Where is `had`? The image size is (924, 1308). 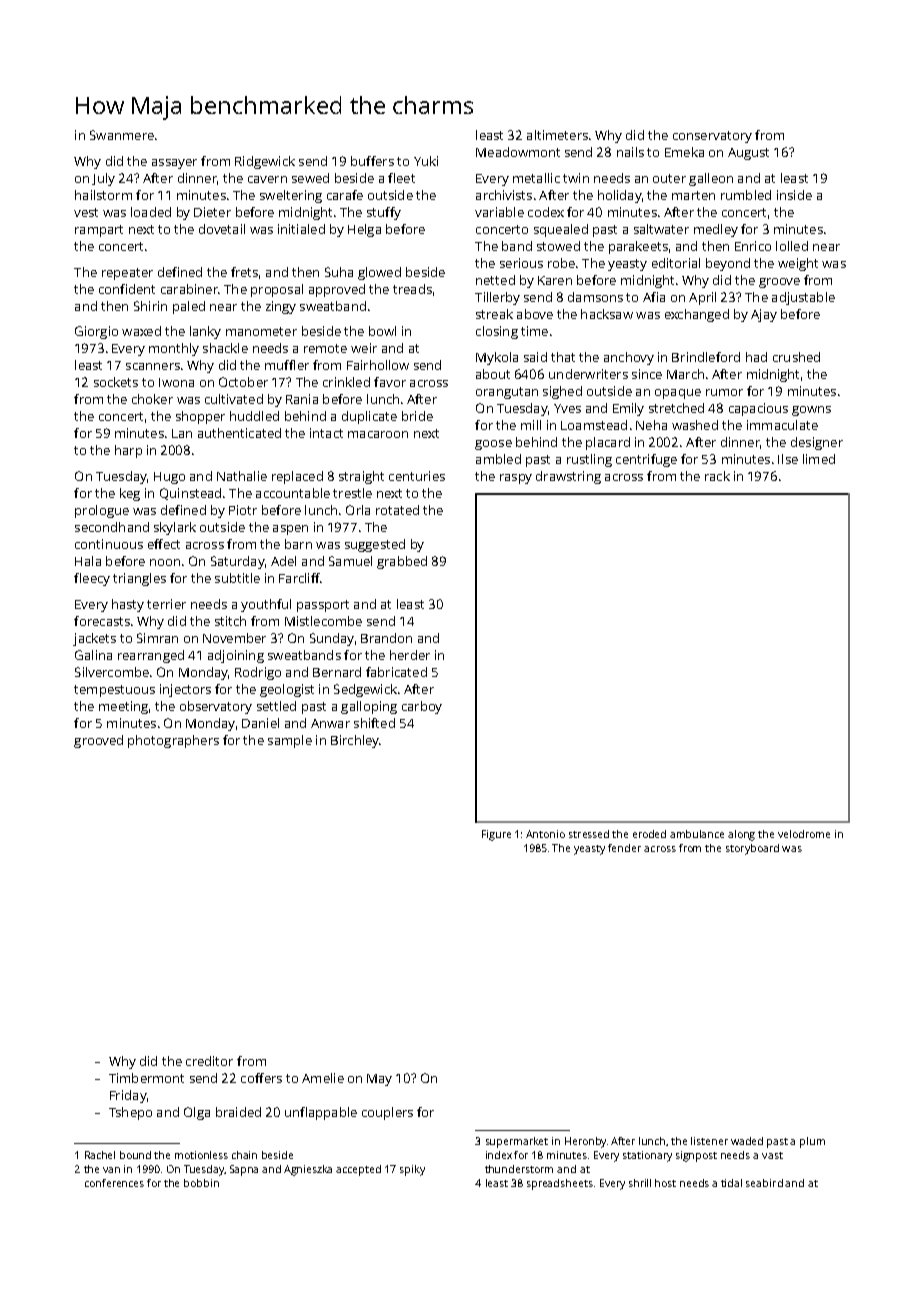
had is located at coordinates (756, 357).
